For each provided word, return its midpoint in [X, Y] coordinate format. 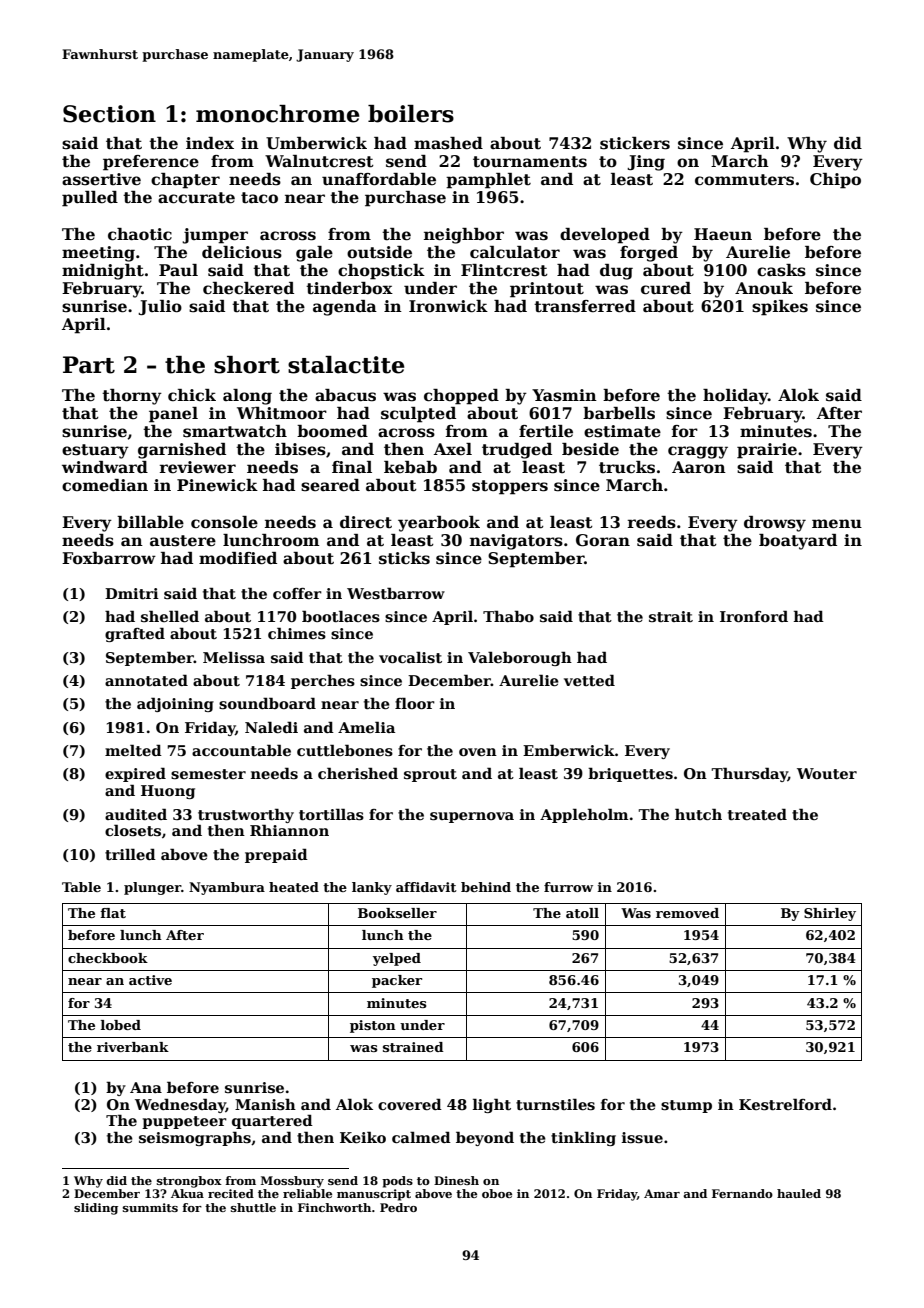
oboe [497, 1193]
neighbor [464, 236]
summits [150, 1207]
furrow [568, 887]
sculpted [418, 415]
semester [208, 774]
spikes [780, 308]
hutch [698, 814]
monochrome [277, 114]
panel [173, 415]
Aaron [699, 467]
